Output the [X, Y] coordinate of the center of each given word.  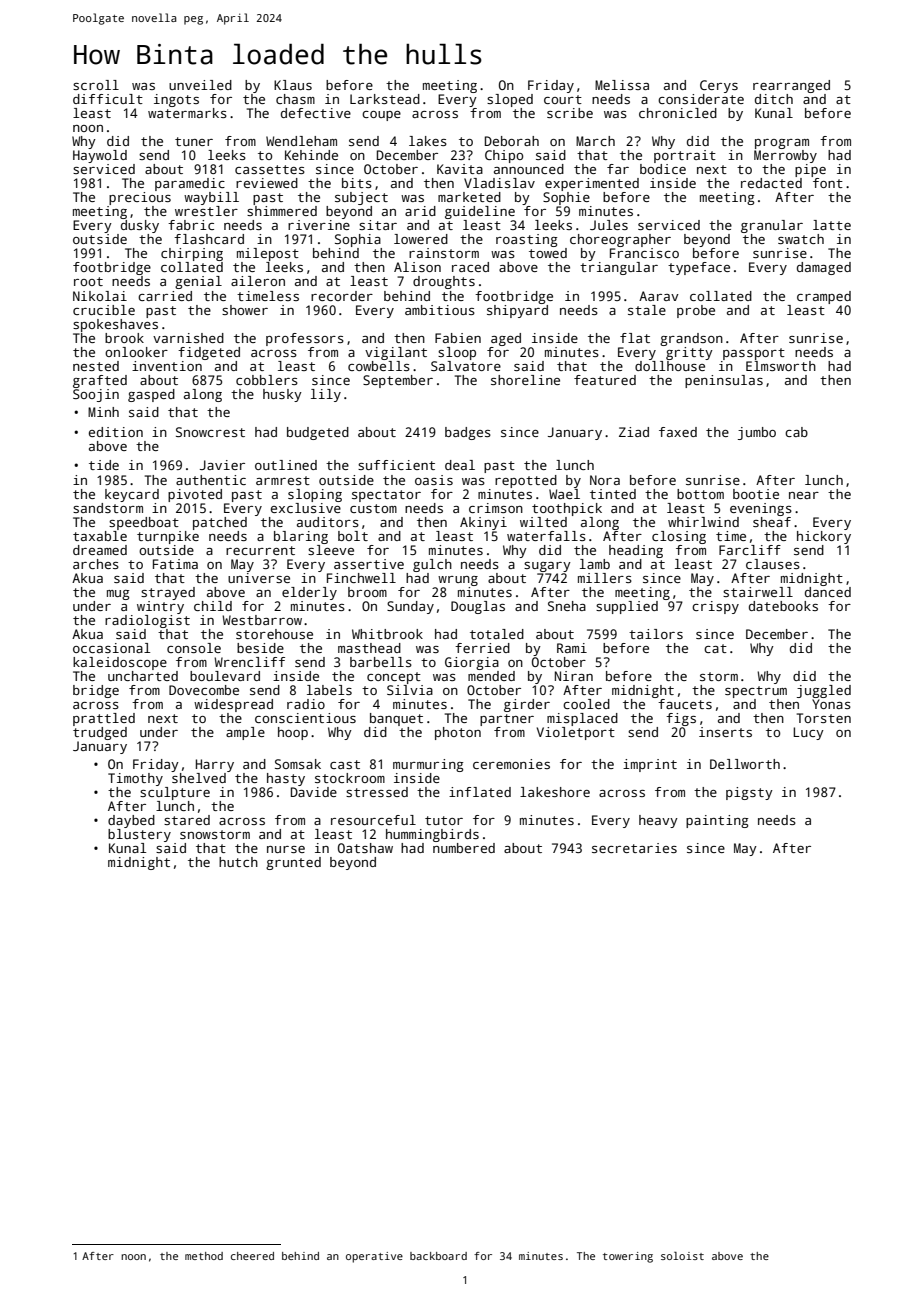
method [204, 1256]
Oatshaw [365, 848]
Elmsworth [781, 366]
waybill [211, 198]
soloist [682, 1256]
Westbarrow [262, 620]
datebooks [783, 606]
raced [470, 267]
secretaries [634, 848]
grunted [293, 863]
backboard [438, 1256]
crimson [496, 508]
